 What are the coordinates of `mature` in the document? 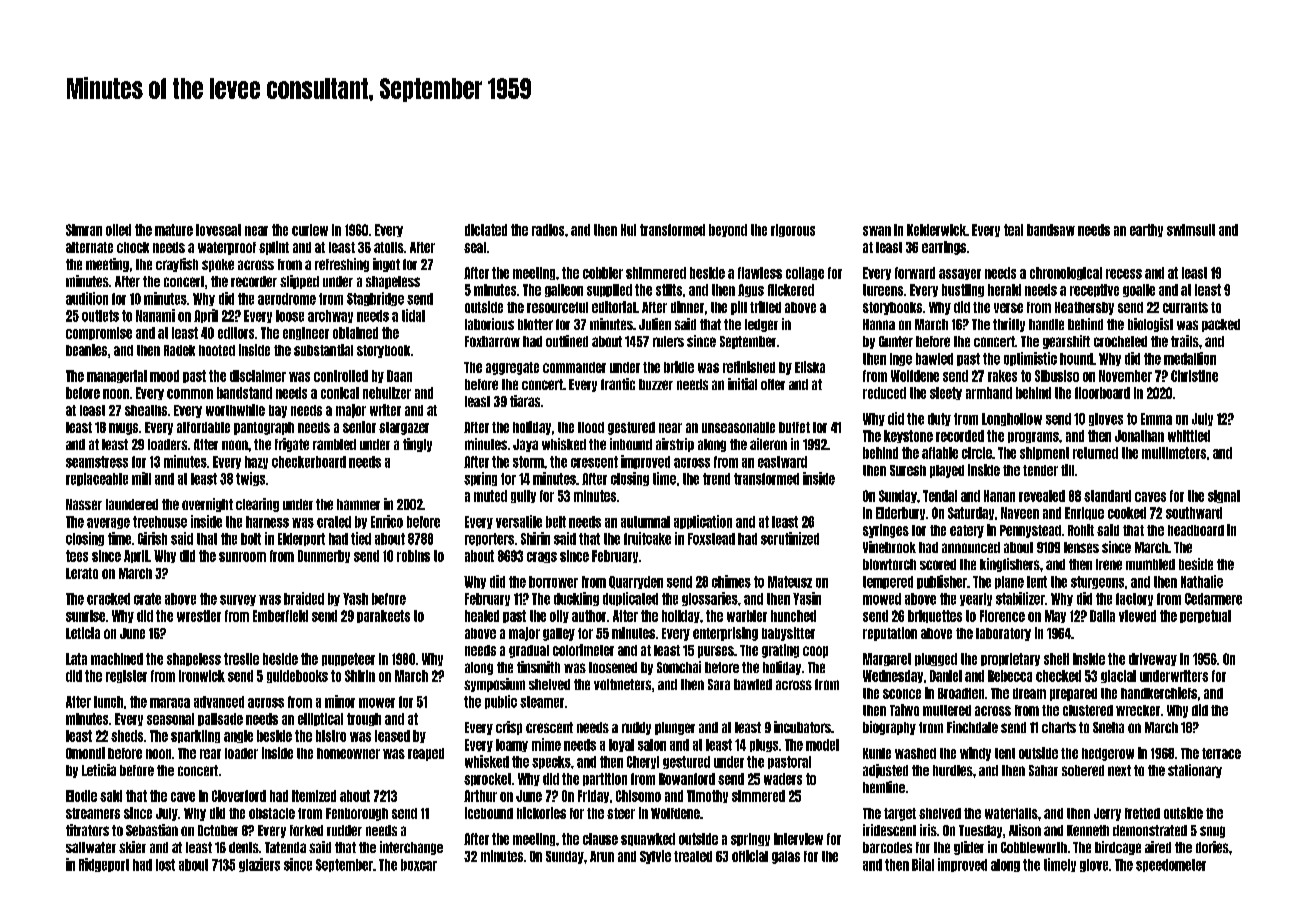 It's located at (174, 230).
